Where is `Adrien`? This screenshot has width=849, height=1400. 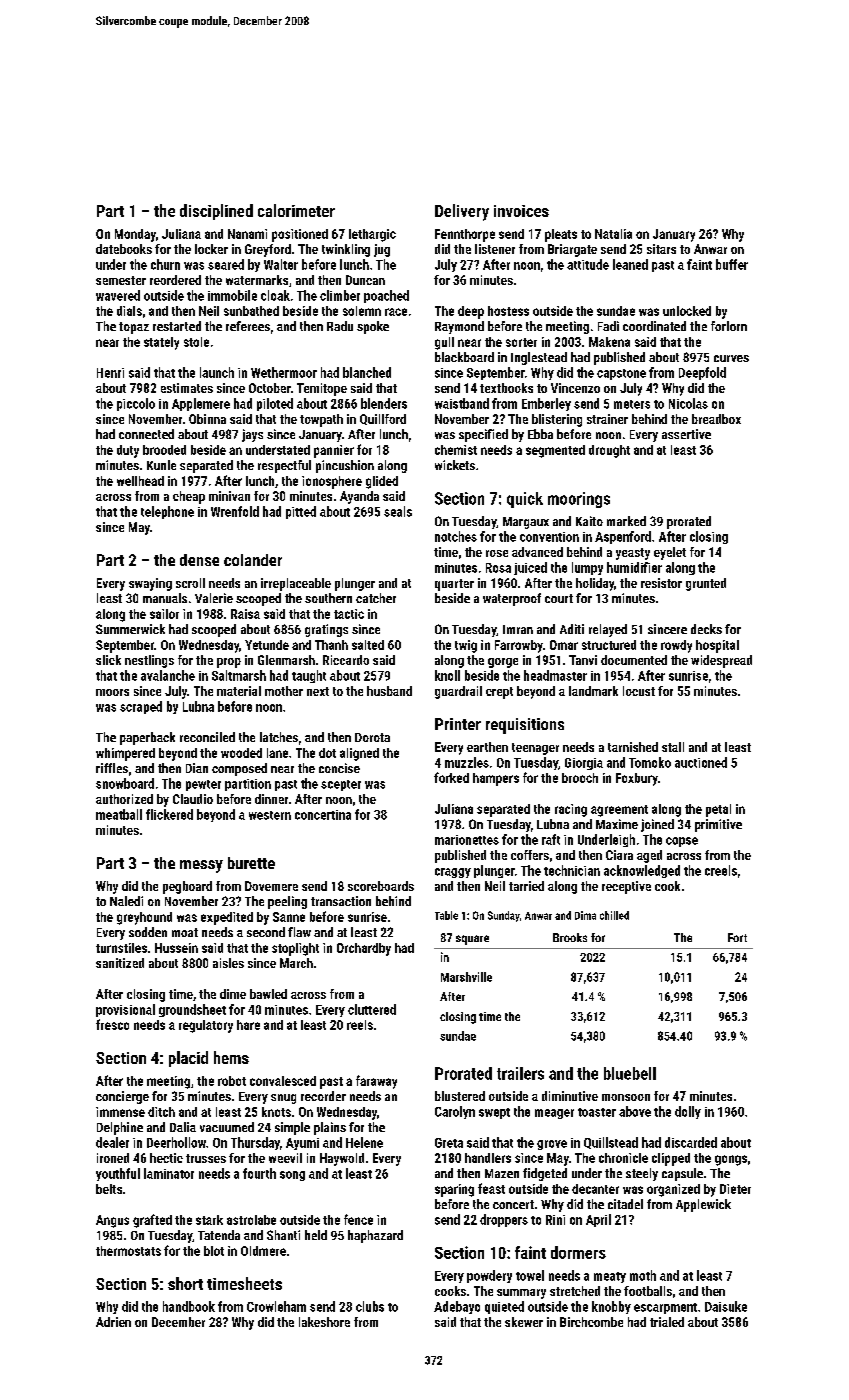
Adrien is located at coordinates (113, 1322).
